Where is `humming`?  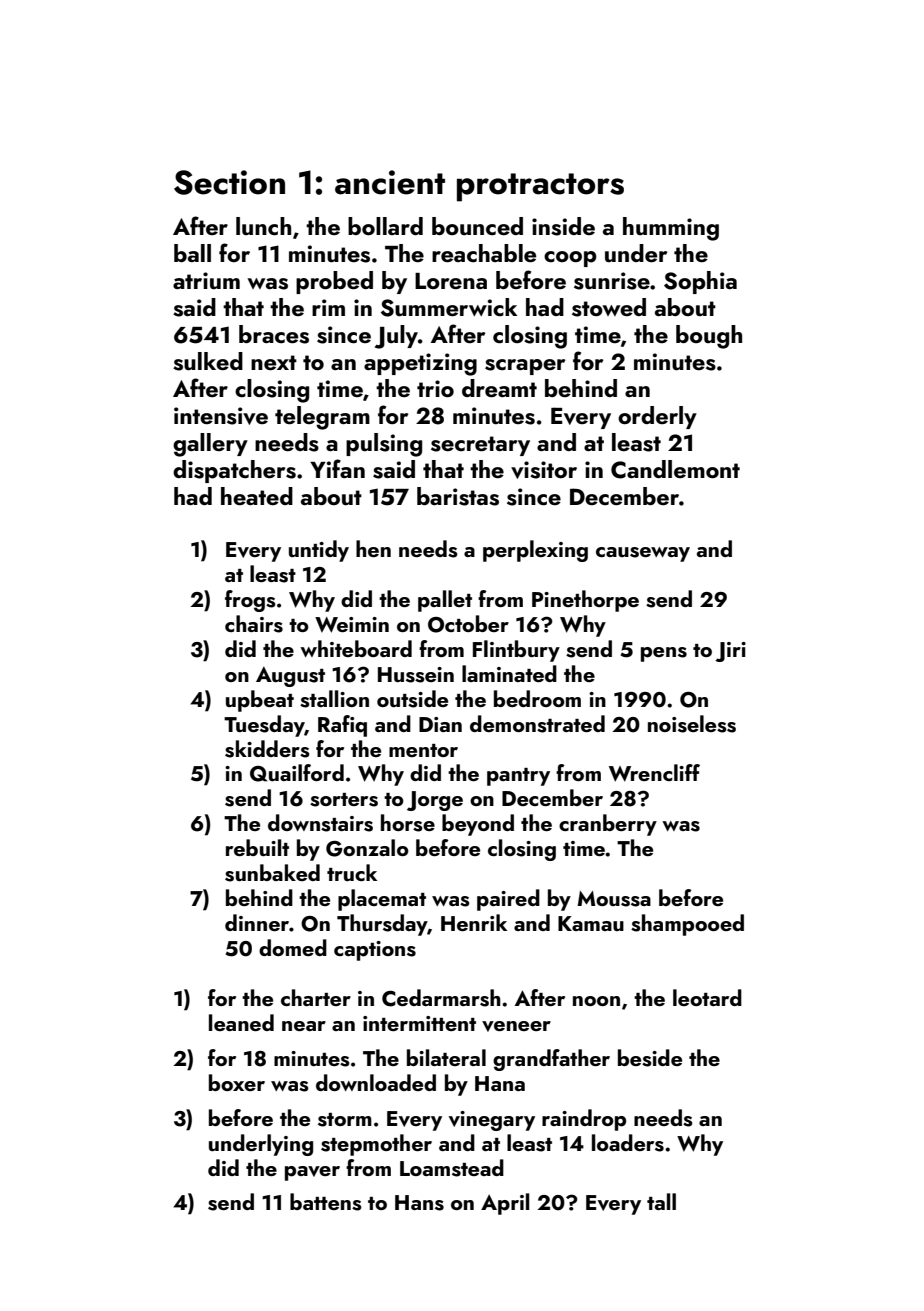 humming is located at coordinates (671, 229).
